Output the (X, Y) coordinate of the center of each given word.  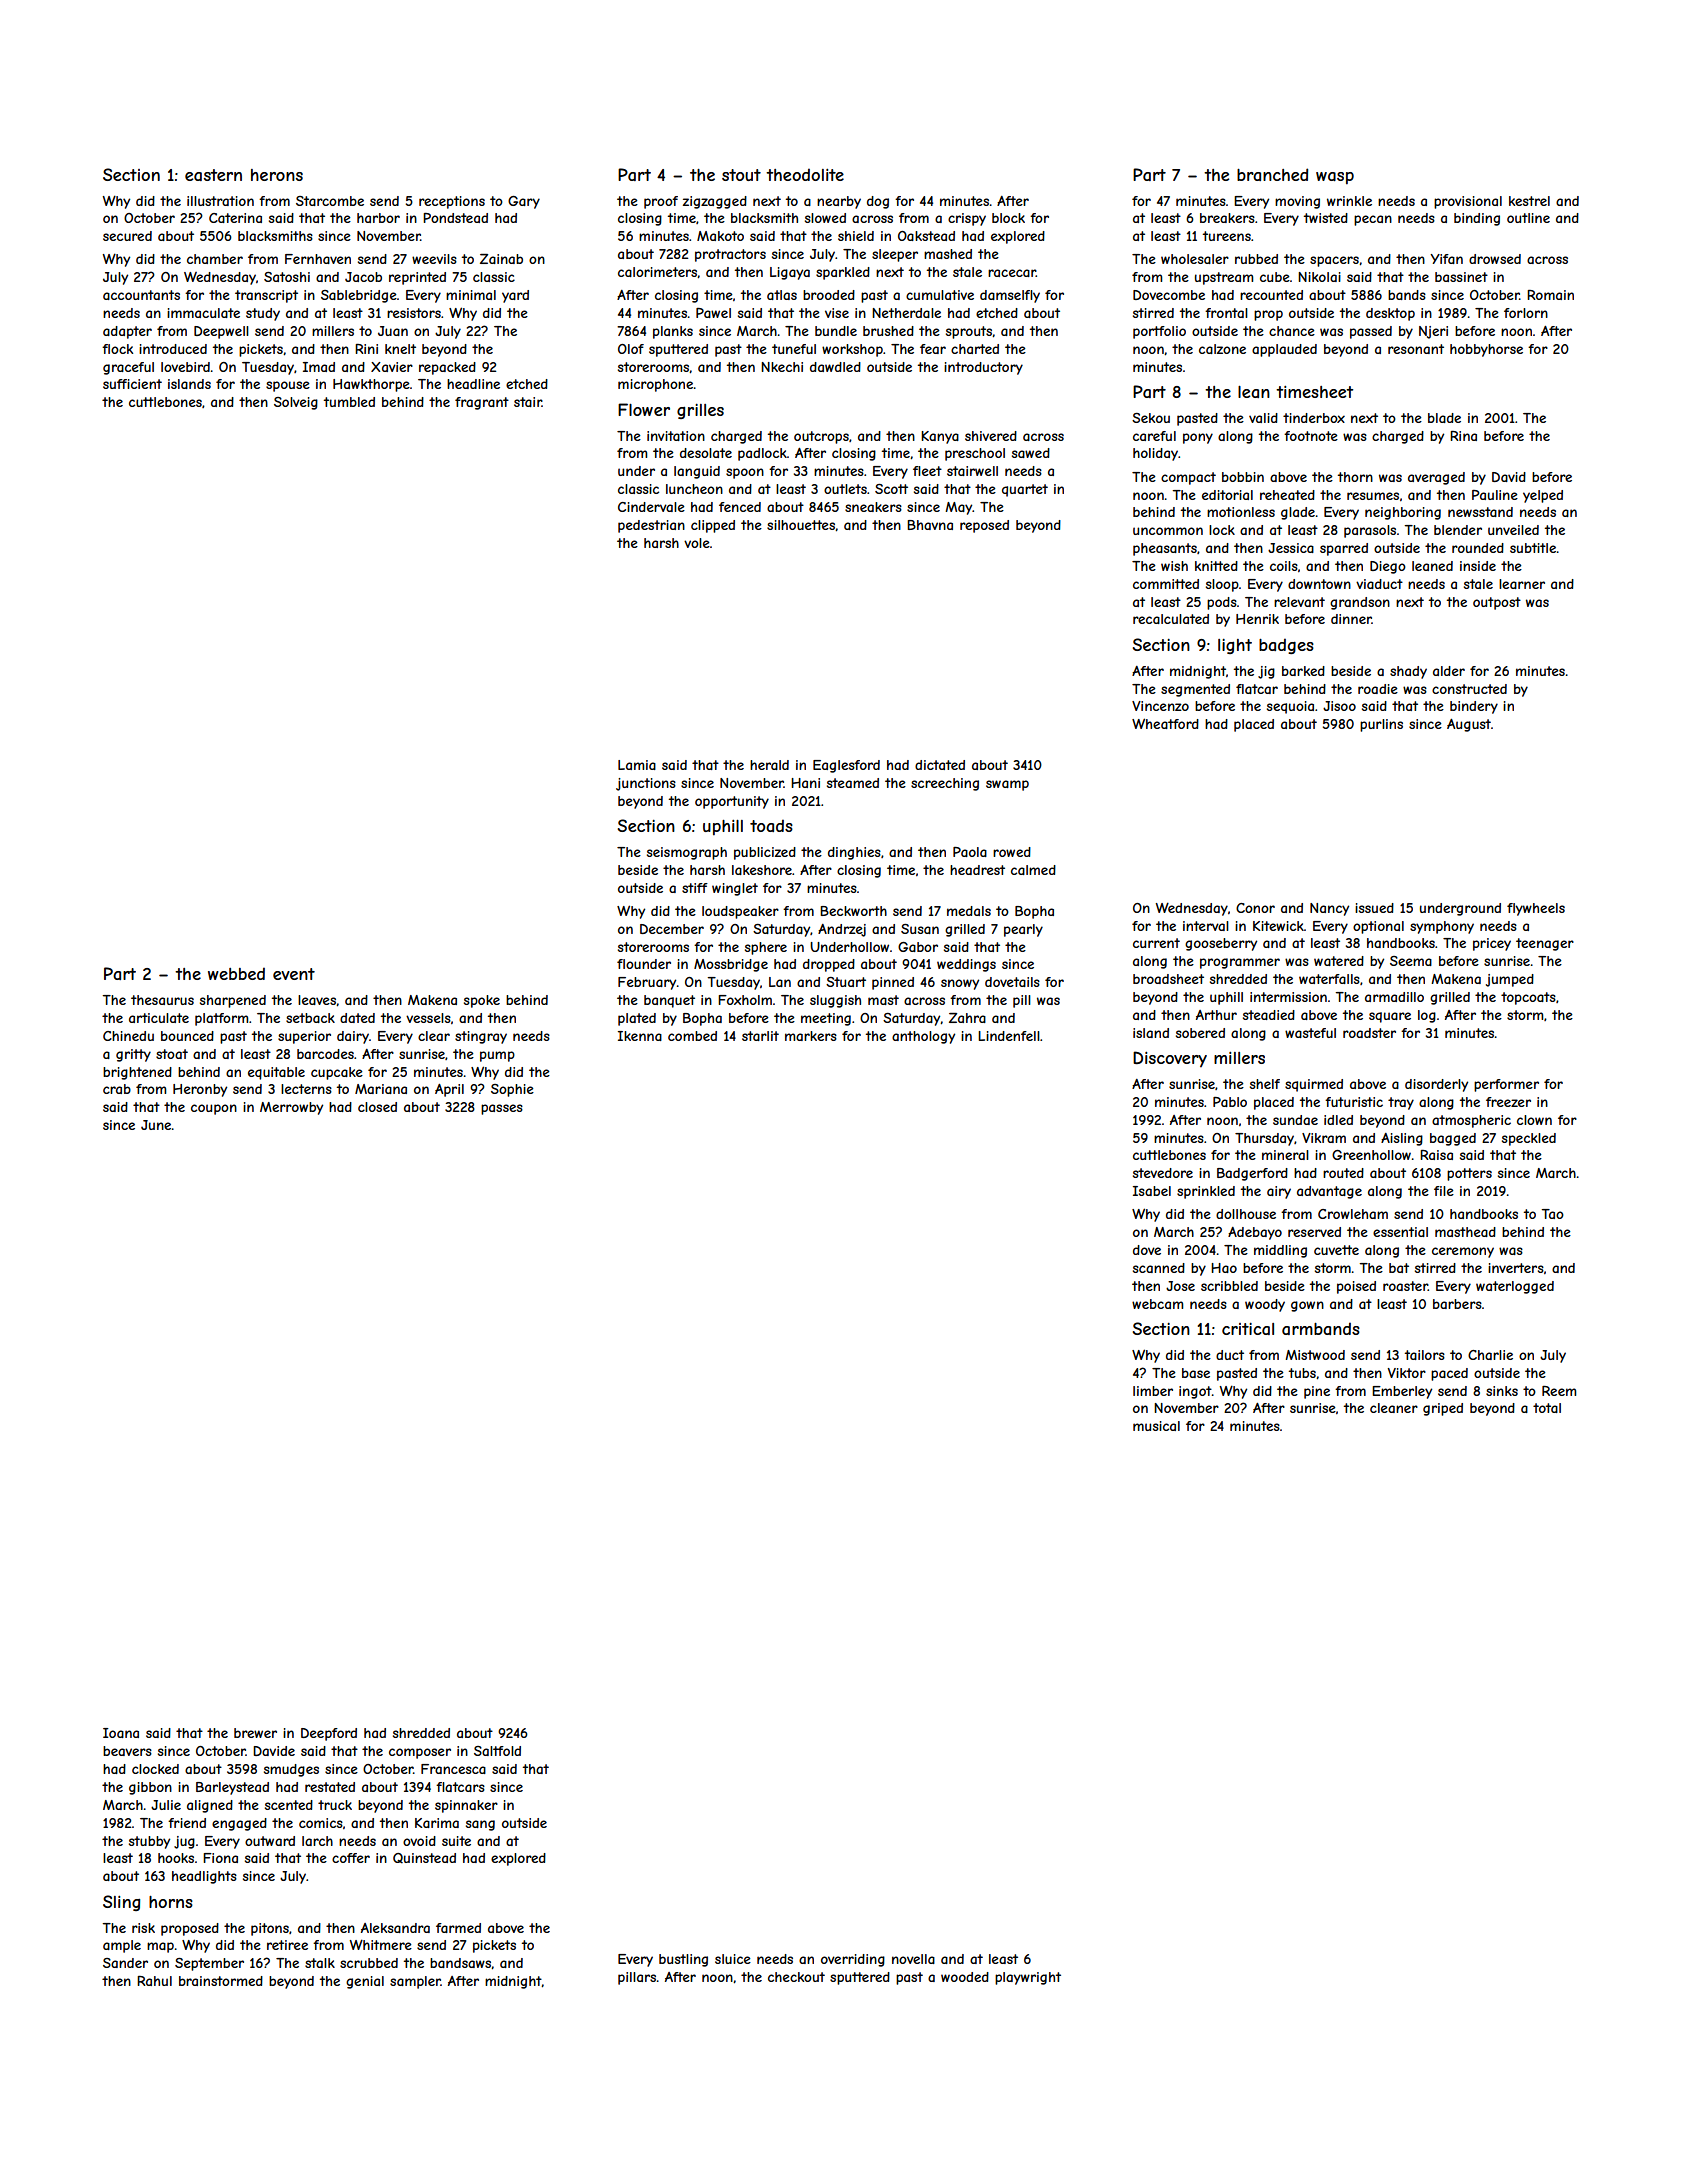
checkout (796, 1977)
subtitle (1533, 548)
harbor (378, 218)
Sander (125, 1963)
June (156, 1125)
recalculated (1171, 619)
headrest (977, 870)
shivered (991, 436)
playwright (1028, 1978)
